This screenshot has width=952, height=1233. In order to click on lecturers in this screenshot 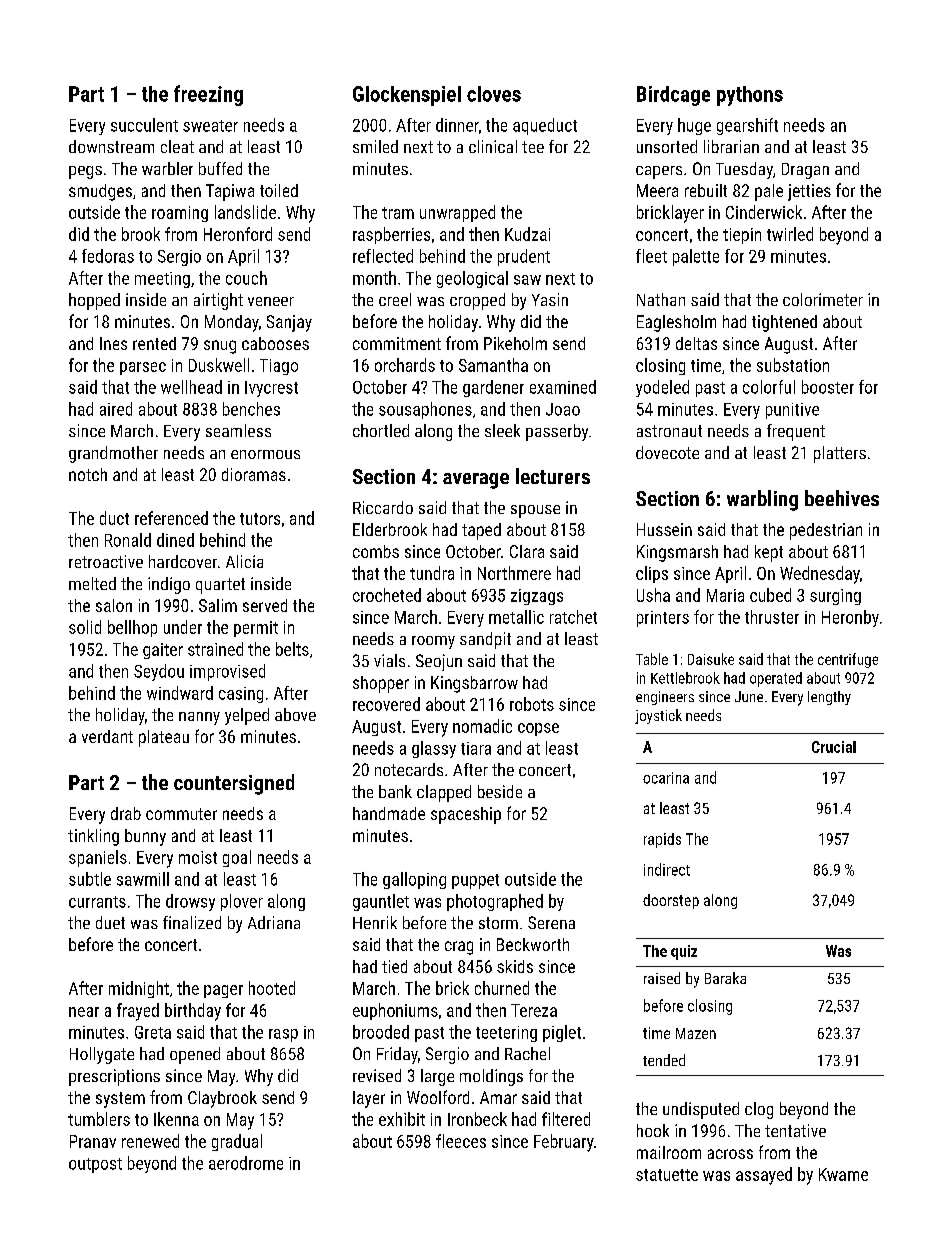, I will do `click(553, 476)`.
